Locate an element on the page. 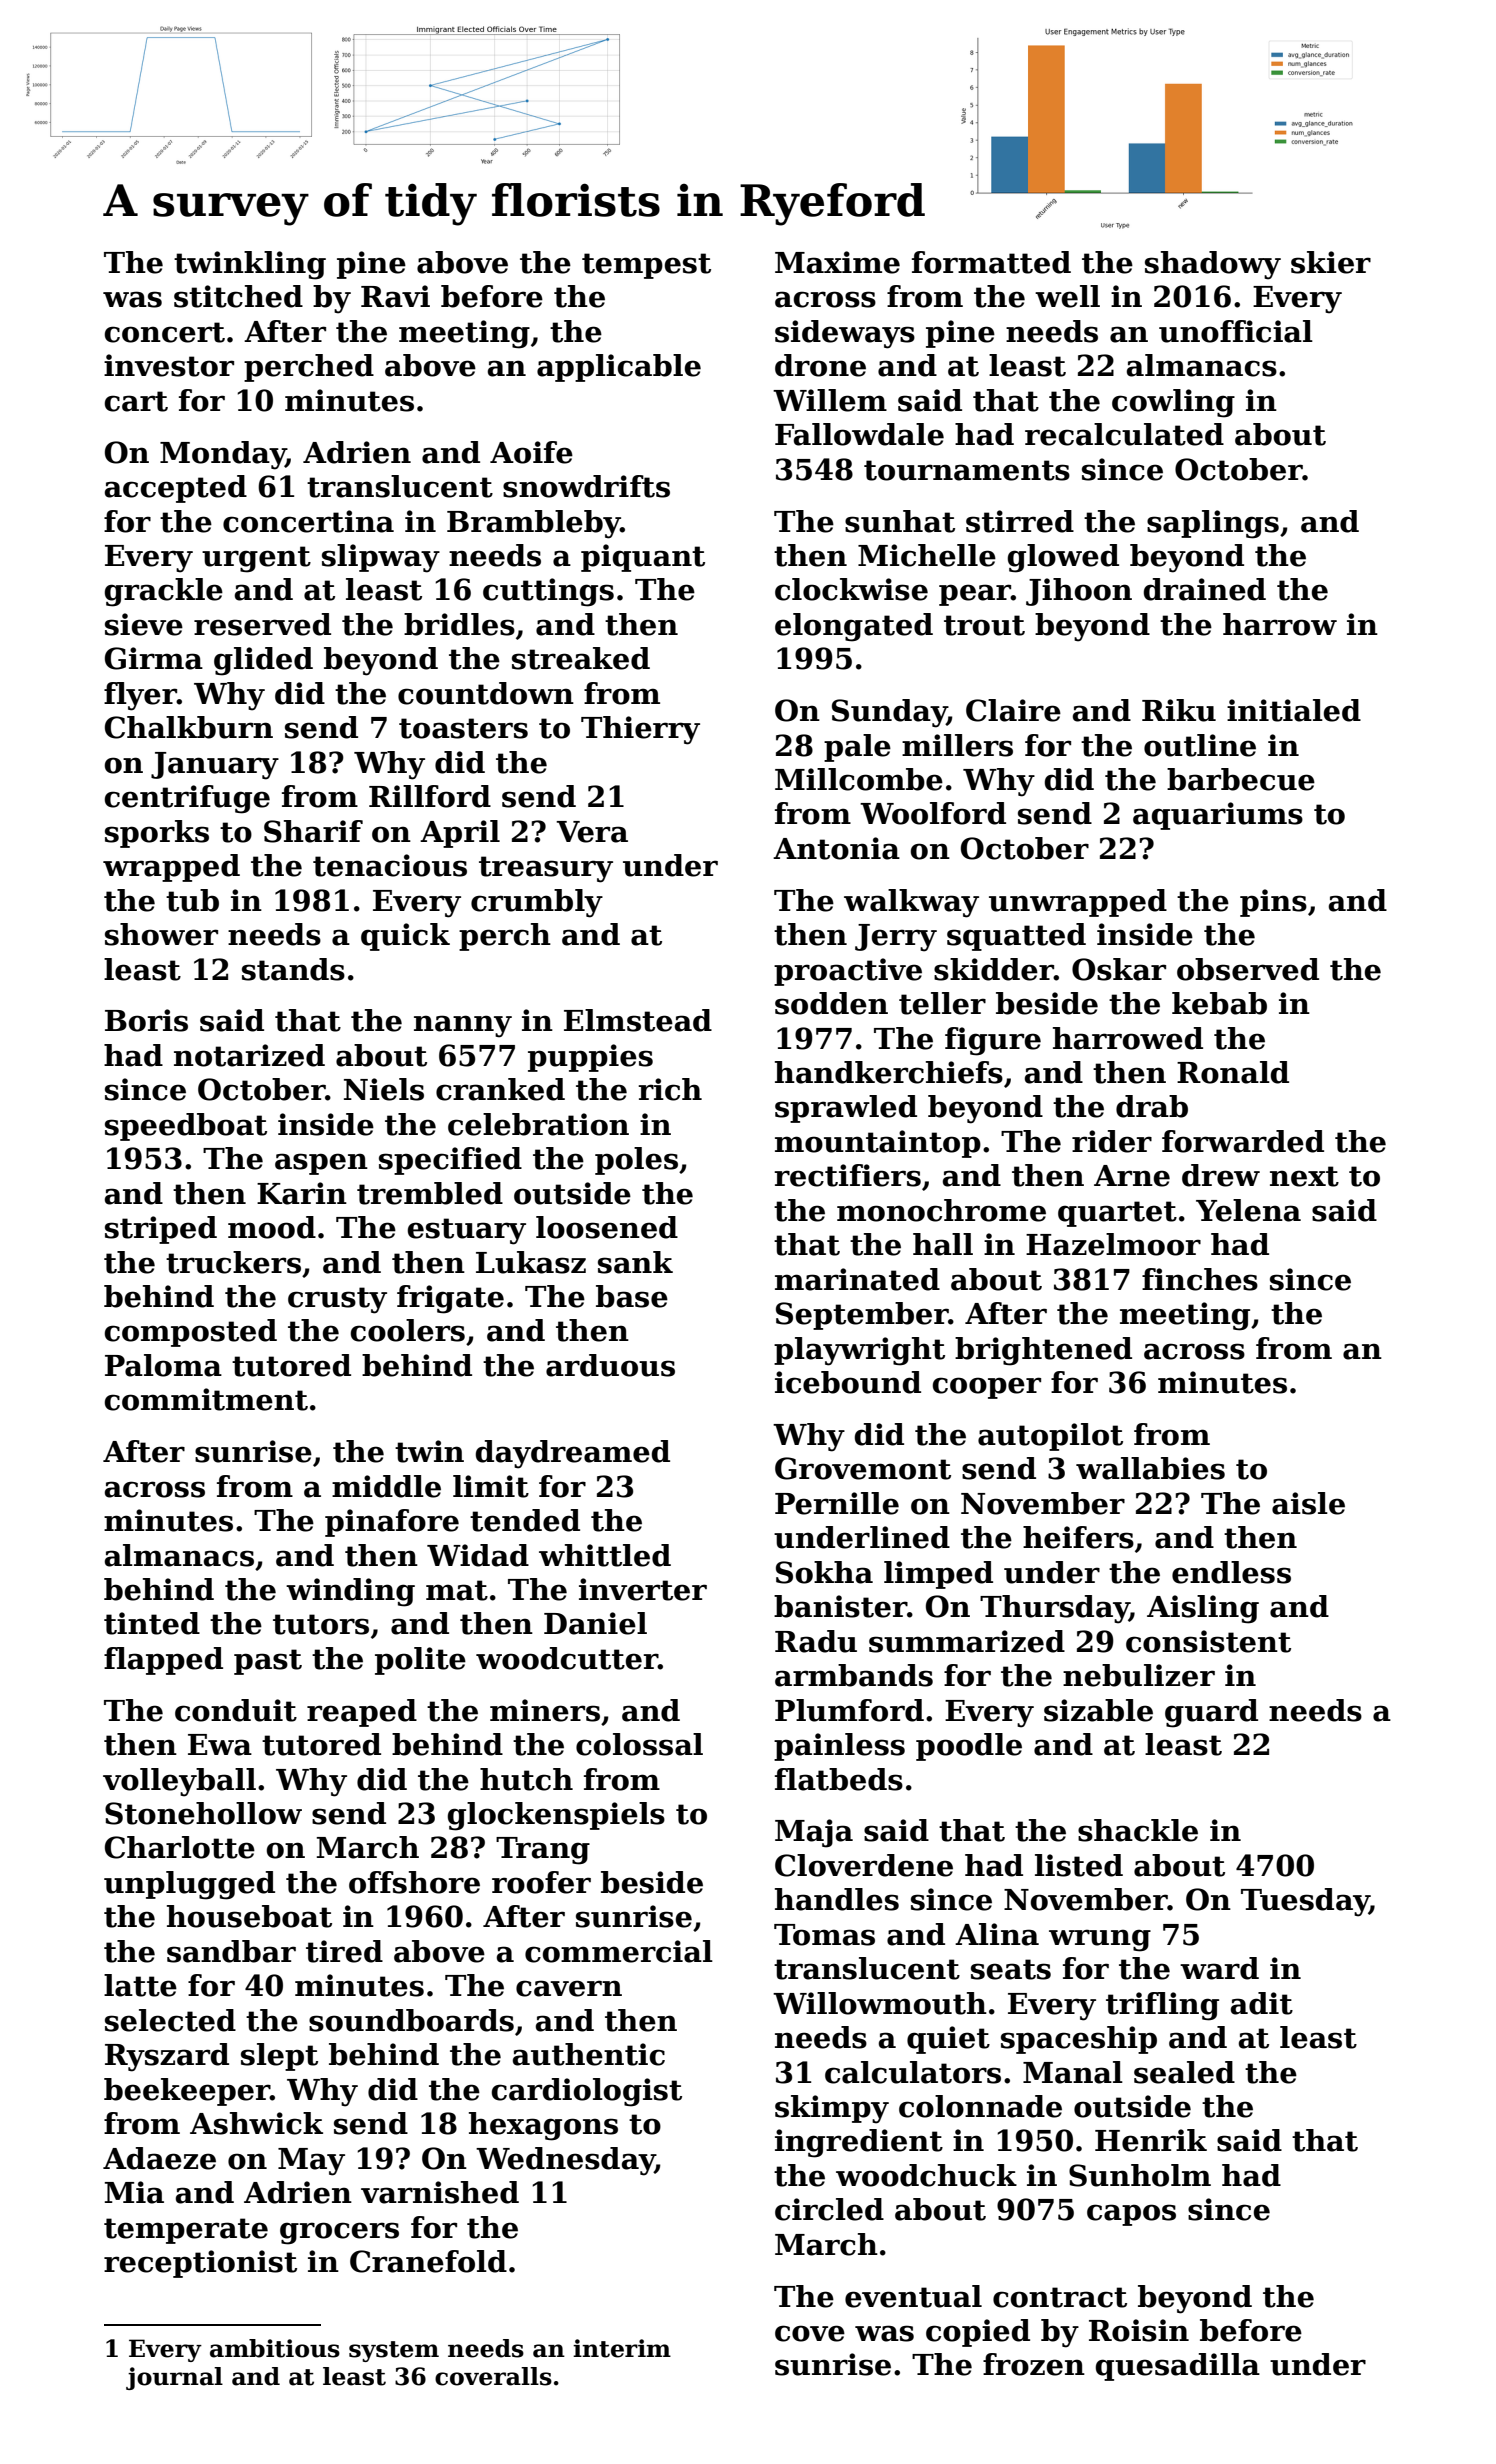  drained is located at coordinates (1204, 589).
